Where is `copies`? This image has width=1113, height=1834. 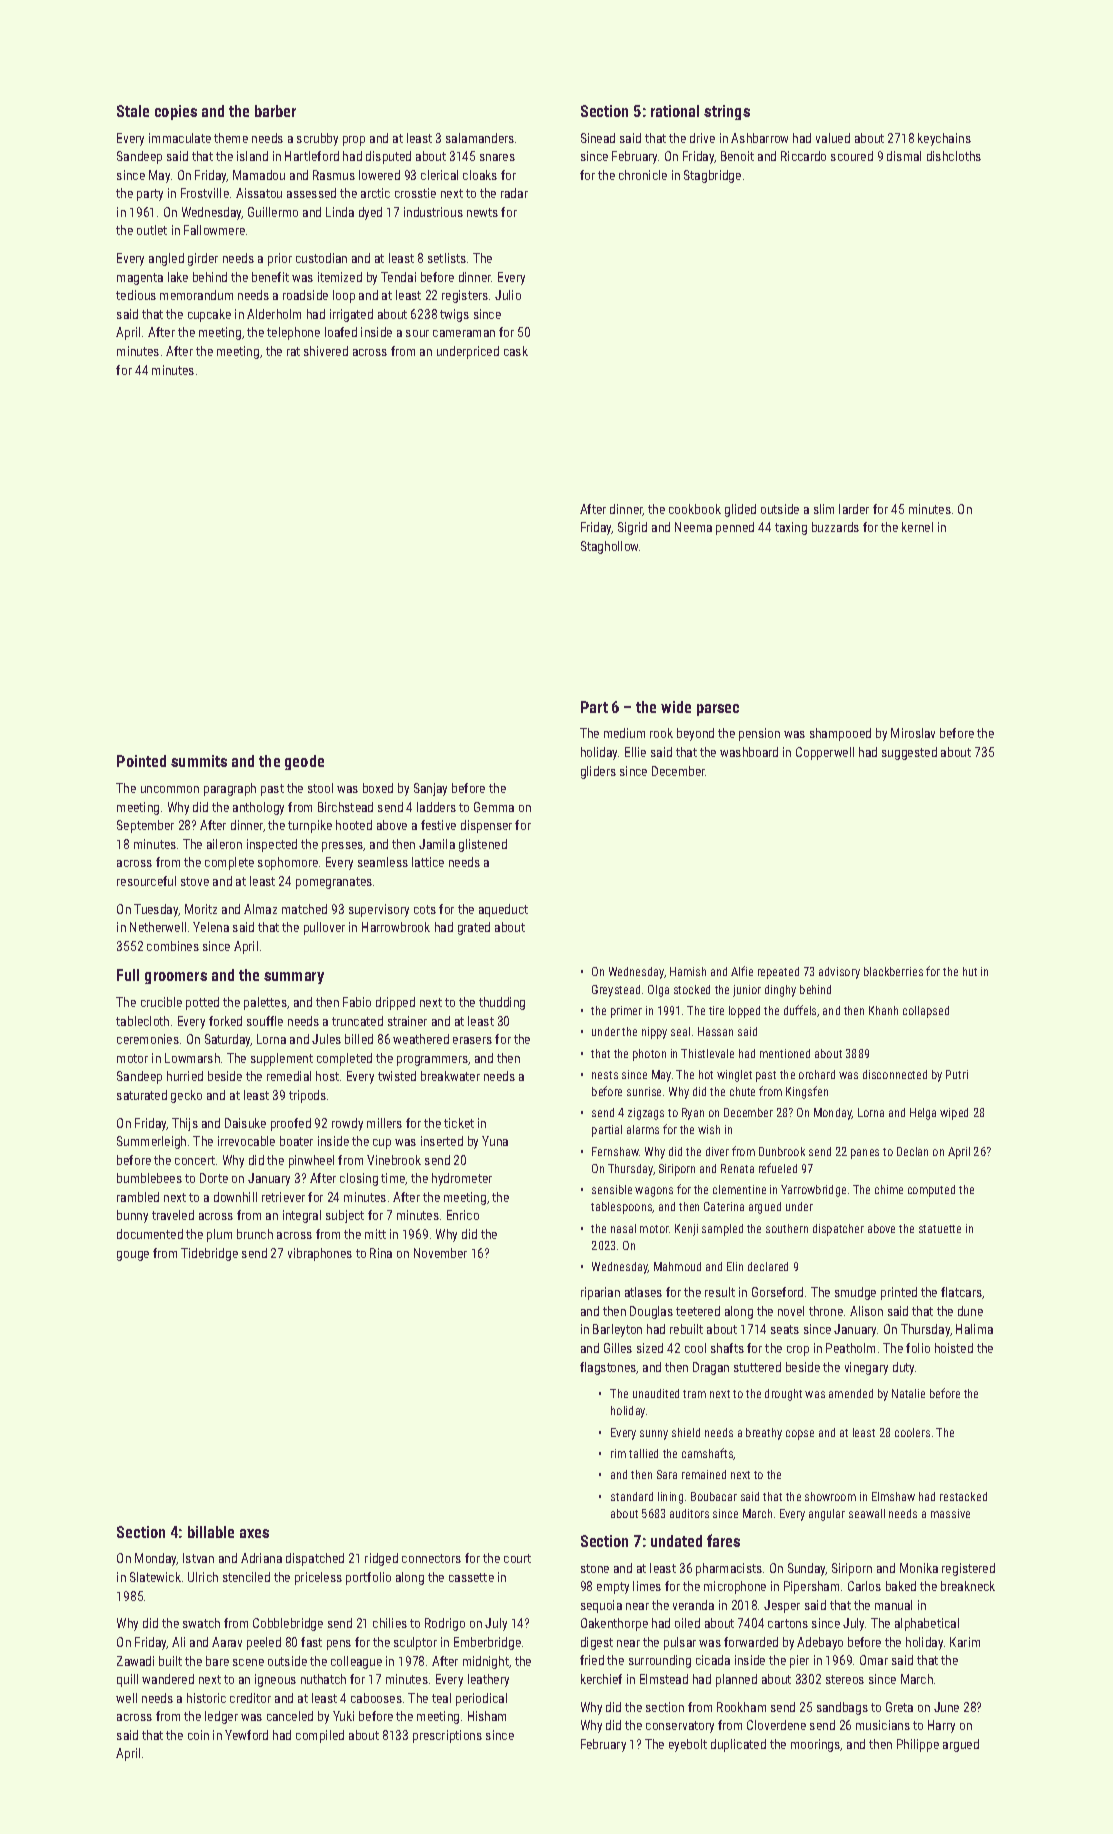
copies is located at coordinates (176, 112).
